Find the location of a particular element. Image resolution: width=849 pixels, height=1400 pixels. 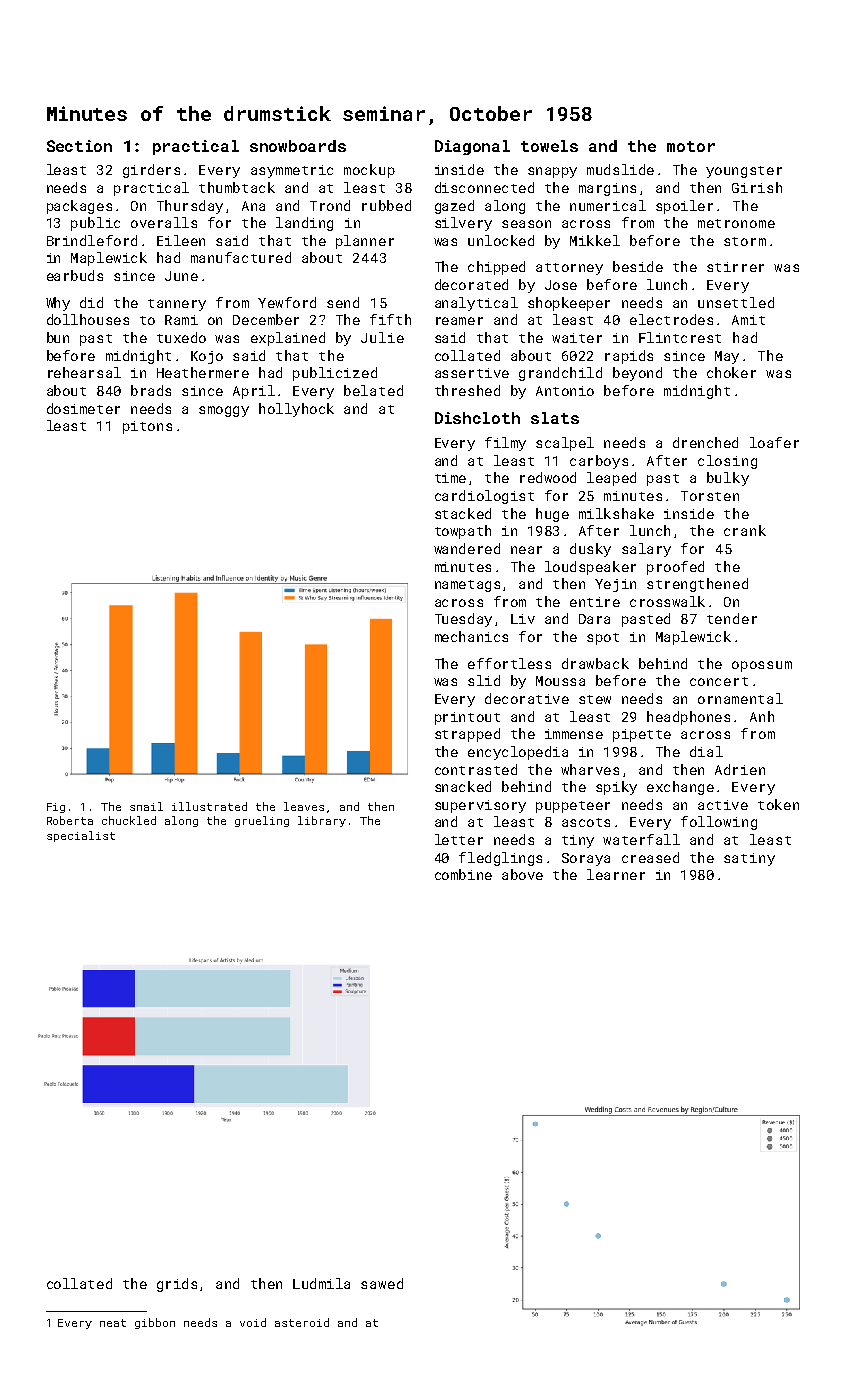

Ludmila is located at coordinates (321, 1283).
